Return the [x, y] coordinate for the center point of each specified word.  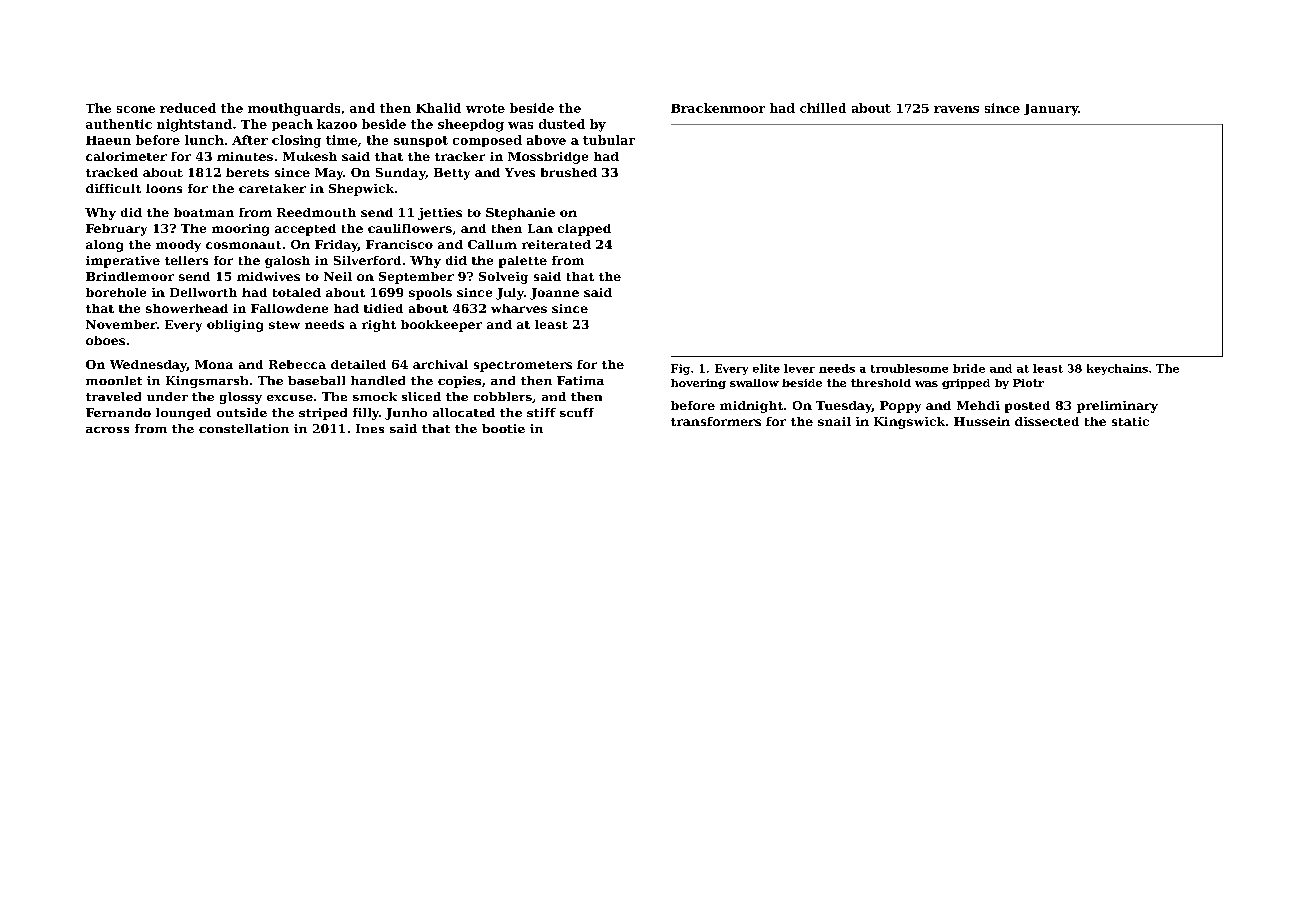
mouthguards [294, 109]
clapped [584, 230]
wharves [519, 308]
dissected [1047, 421]
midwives [268, 276]
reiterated [556, 244]
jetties [440, 214]
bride [969, 368]
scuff [577, 412]
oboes [105, 340]
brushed [569, 172]
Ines [370, 428]
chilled [823, 108]
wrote [485, 108]
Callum [492, 244]
